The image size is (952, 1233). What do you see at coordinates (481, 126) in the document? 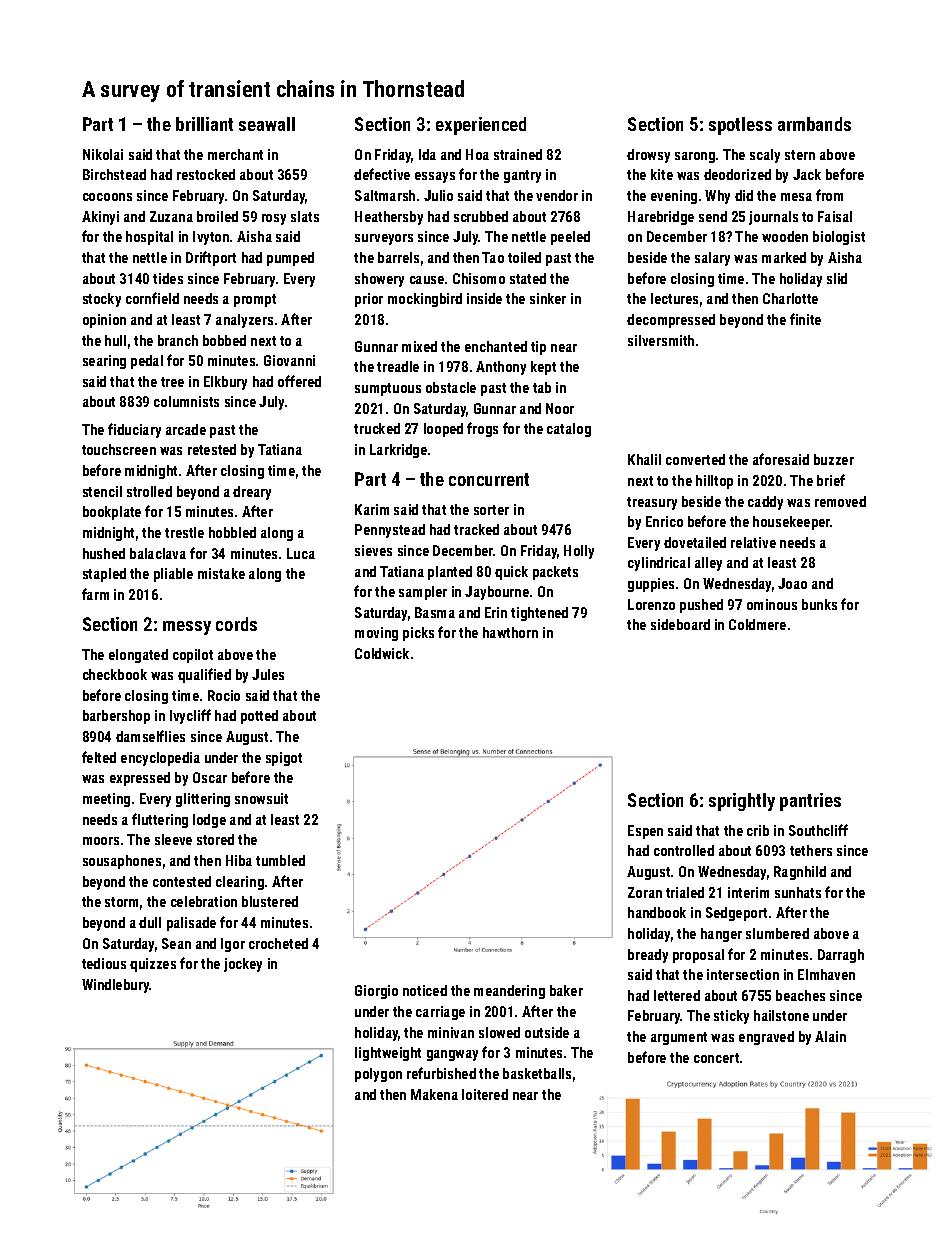
I see `experienced` at bounding box center [481, 126].
